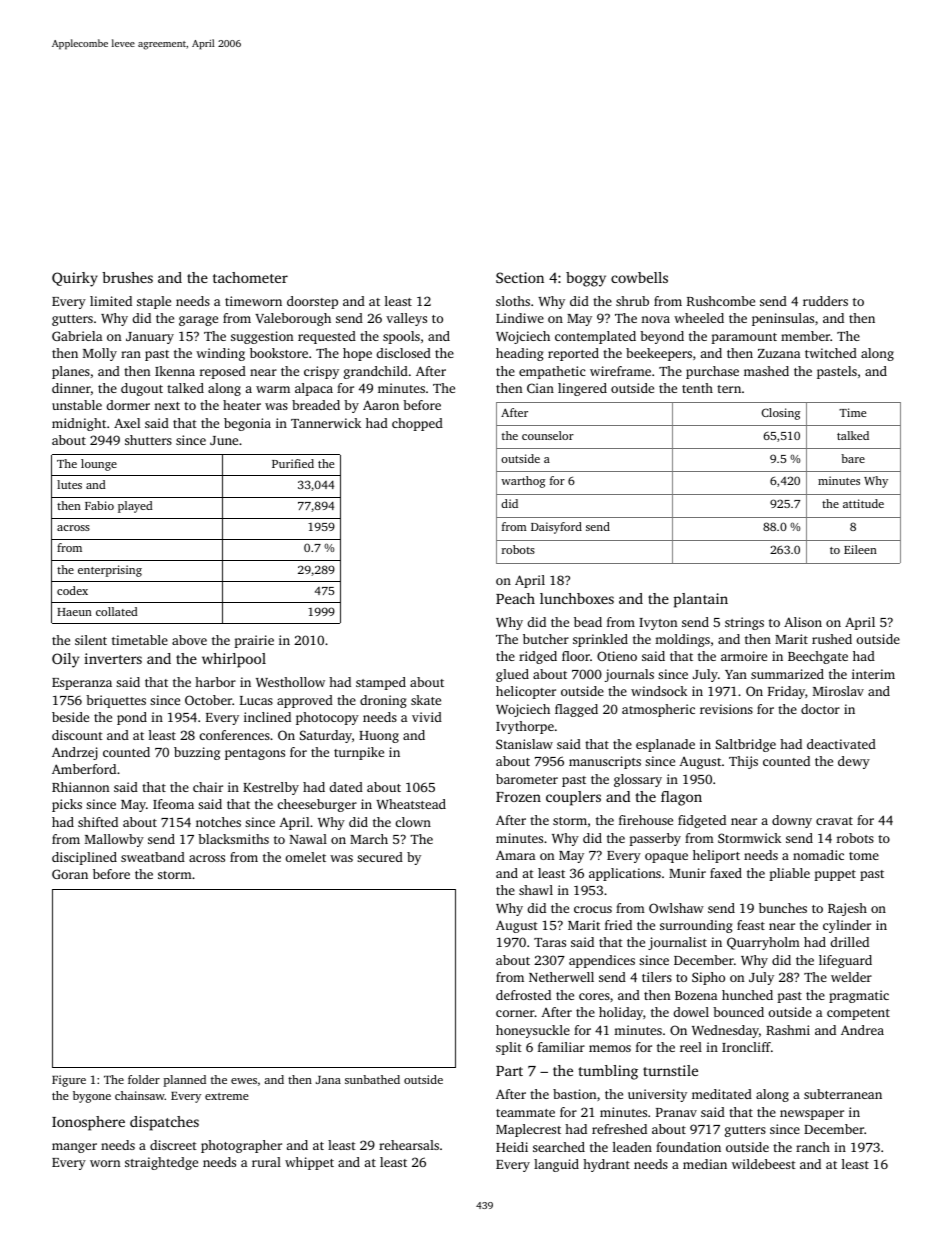 This document has width=952, height=1233. What do you see at coordinates (74, 1148) in the document?
I see `manger` at bounding box center [74, 1148].
